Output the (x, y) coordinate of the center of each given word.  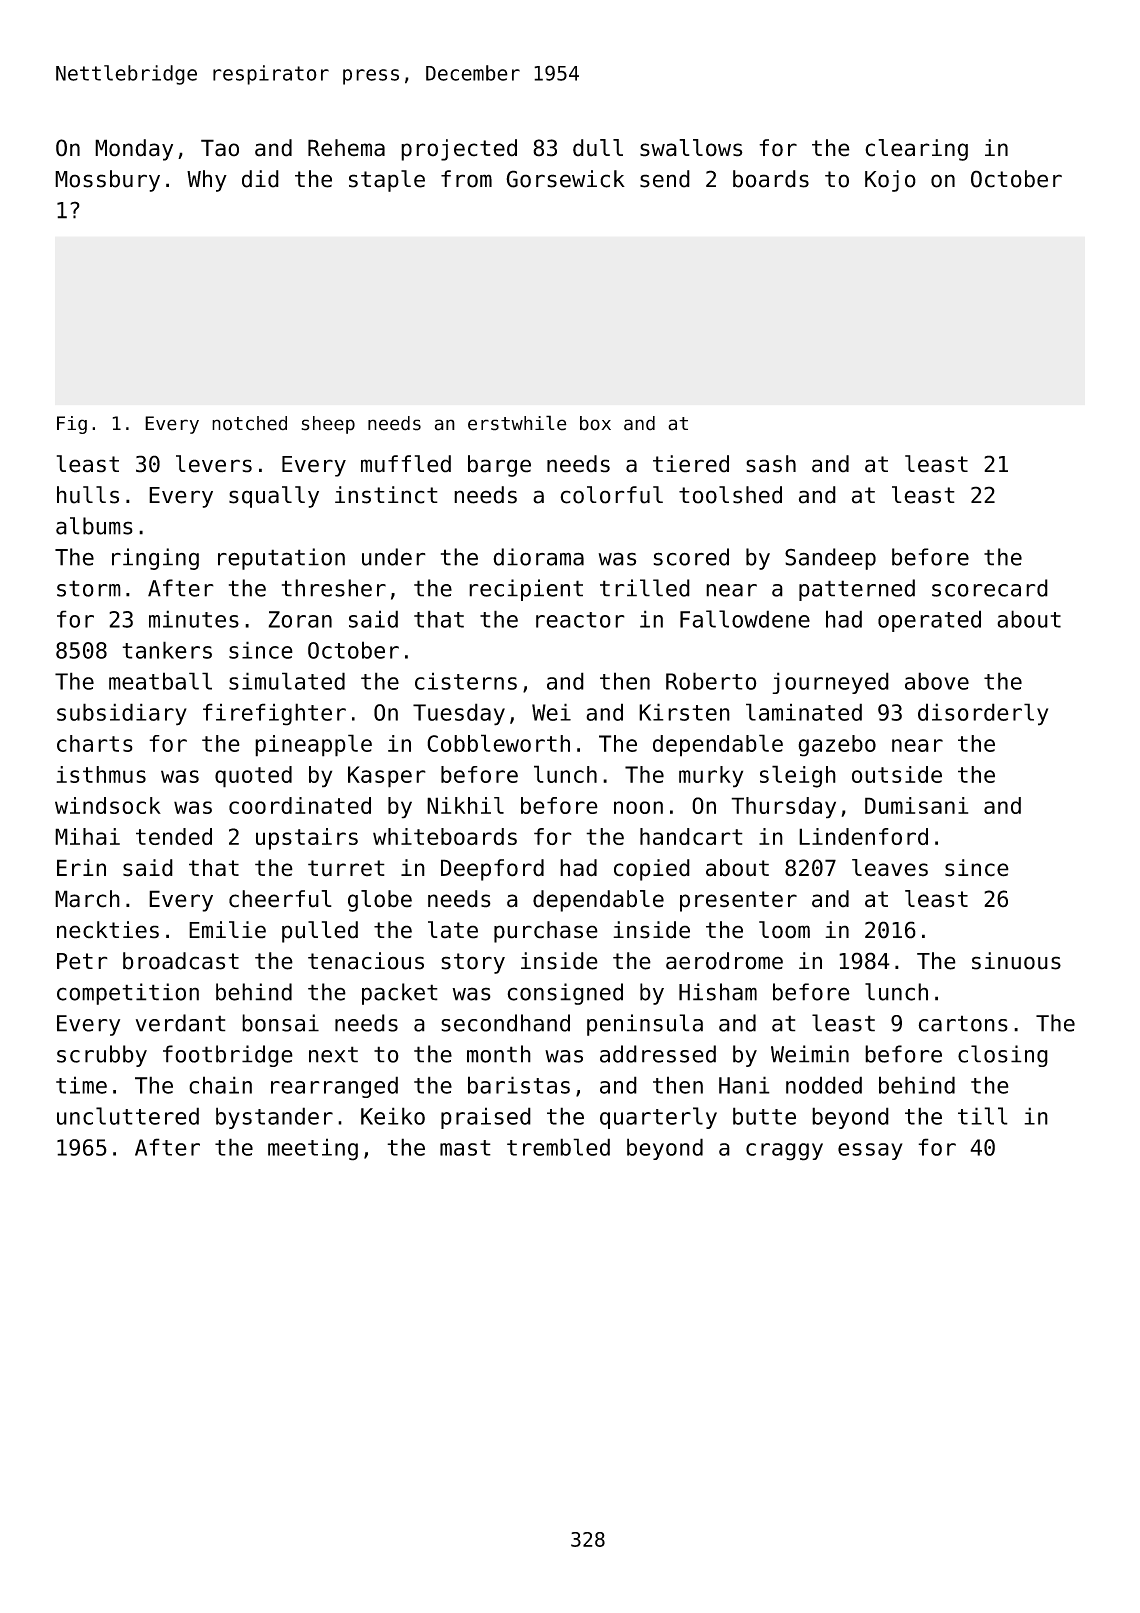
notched (249, 423)
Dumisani (916, 805)
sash (771, 464)
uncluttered (128, 1116)
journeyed (830, 683)
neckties (108, 930)
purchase (546, 932)
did (260, 179)
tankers (167, 650)
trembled (558, 1147)
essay (870, 1151)
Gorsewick (565, 179)
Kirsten (684, 712)
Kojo (890, 181)
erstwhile (517, 423)
